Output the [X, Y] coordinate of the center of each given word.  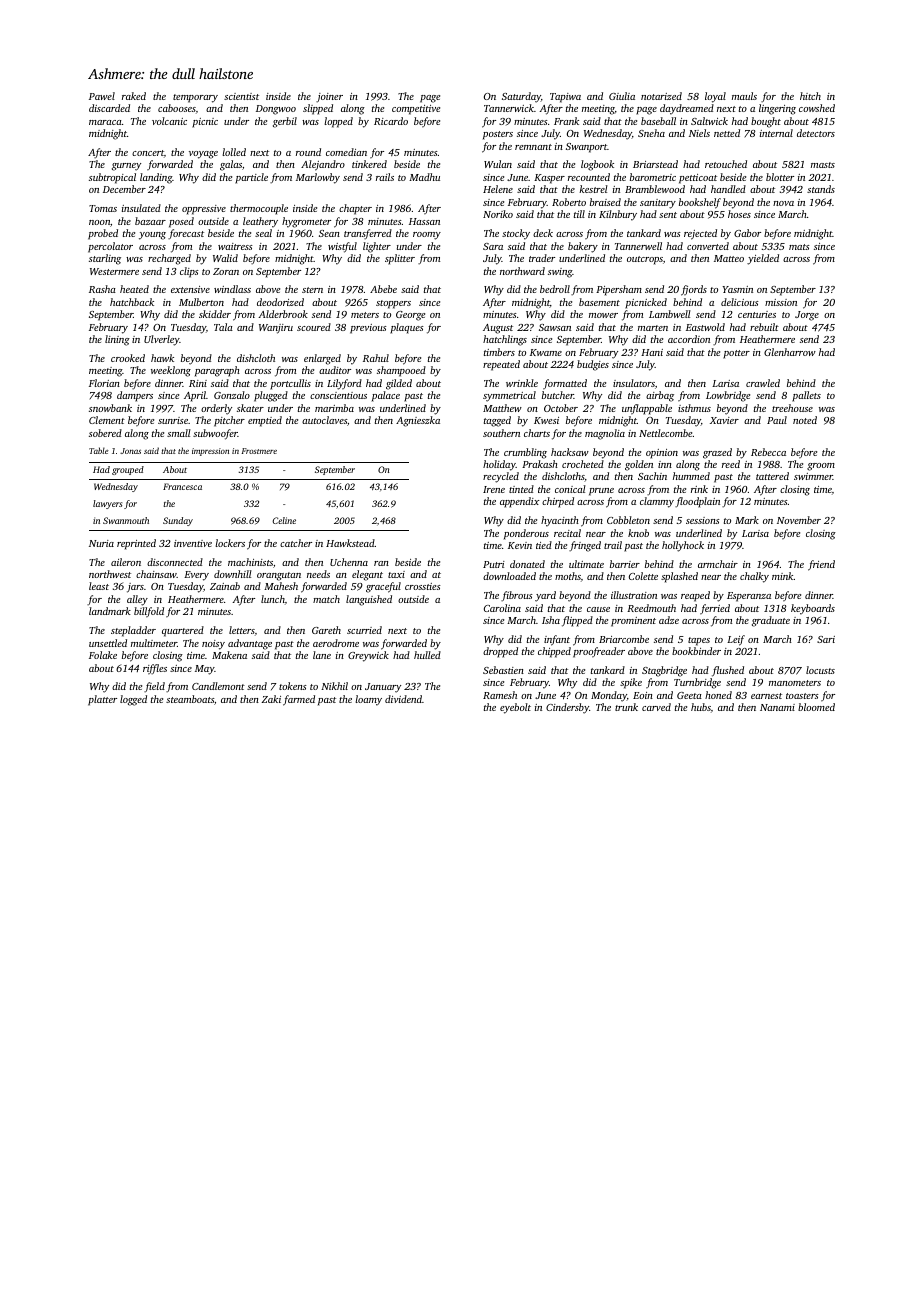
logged [133, 700]
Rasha [102, 289]
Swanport [586, 148]
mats [799, 247]
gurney [126, 167]
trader [542, 258]
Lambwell [670, 314]
